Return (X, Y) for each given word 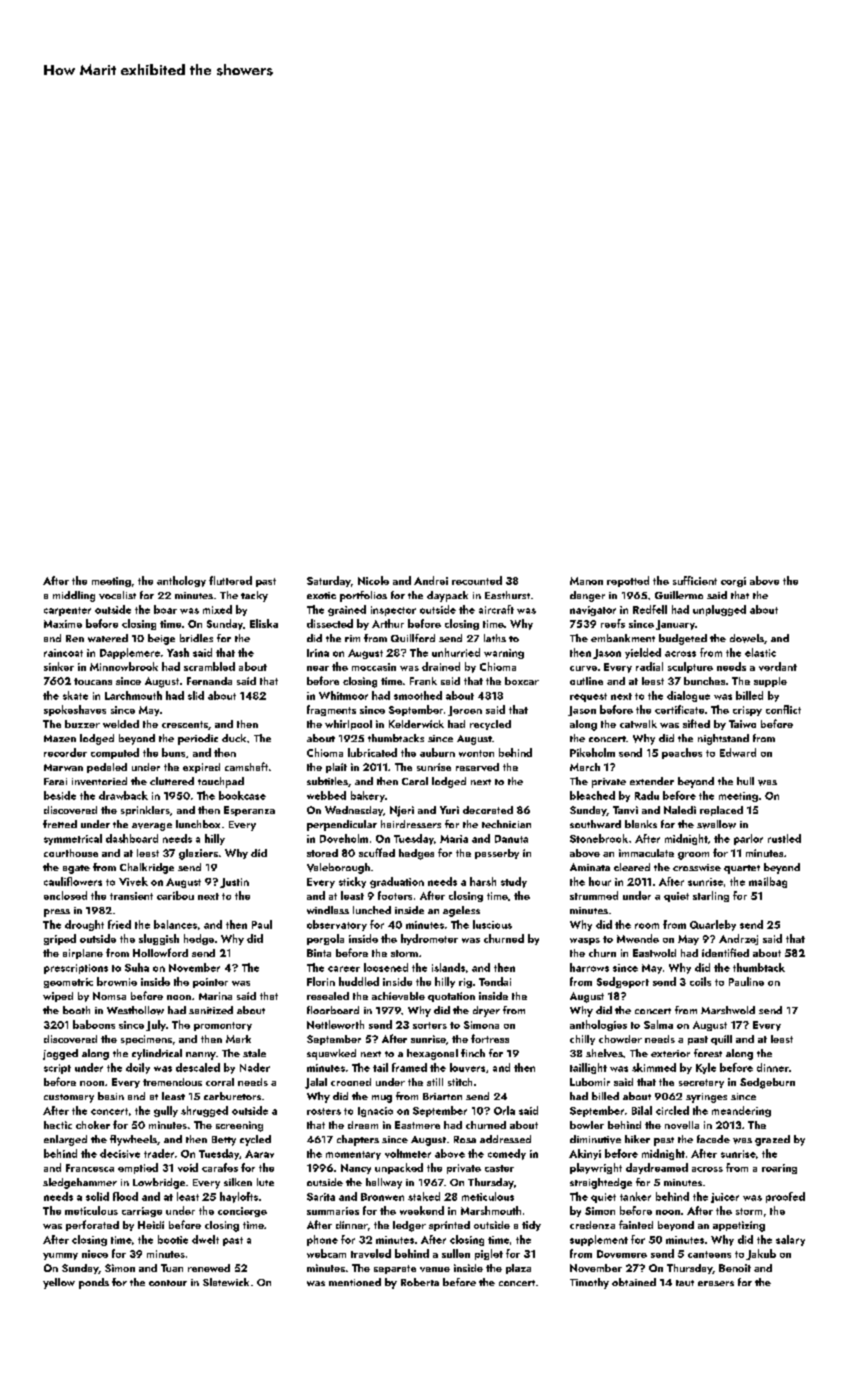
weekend (422, 1210)
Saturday (329, 581)
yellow (59, 1283)
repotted (628, 581)
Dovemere (622, 1254)
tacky (254, 596)
